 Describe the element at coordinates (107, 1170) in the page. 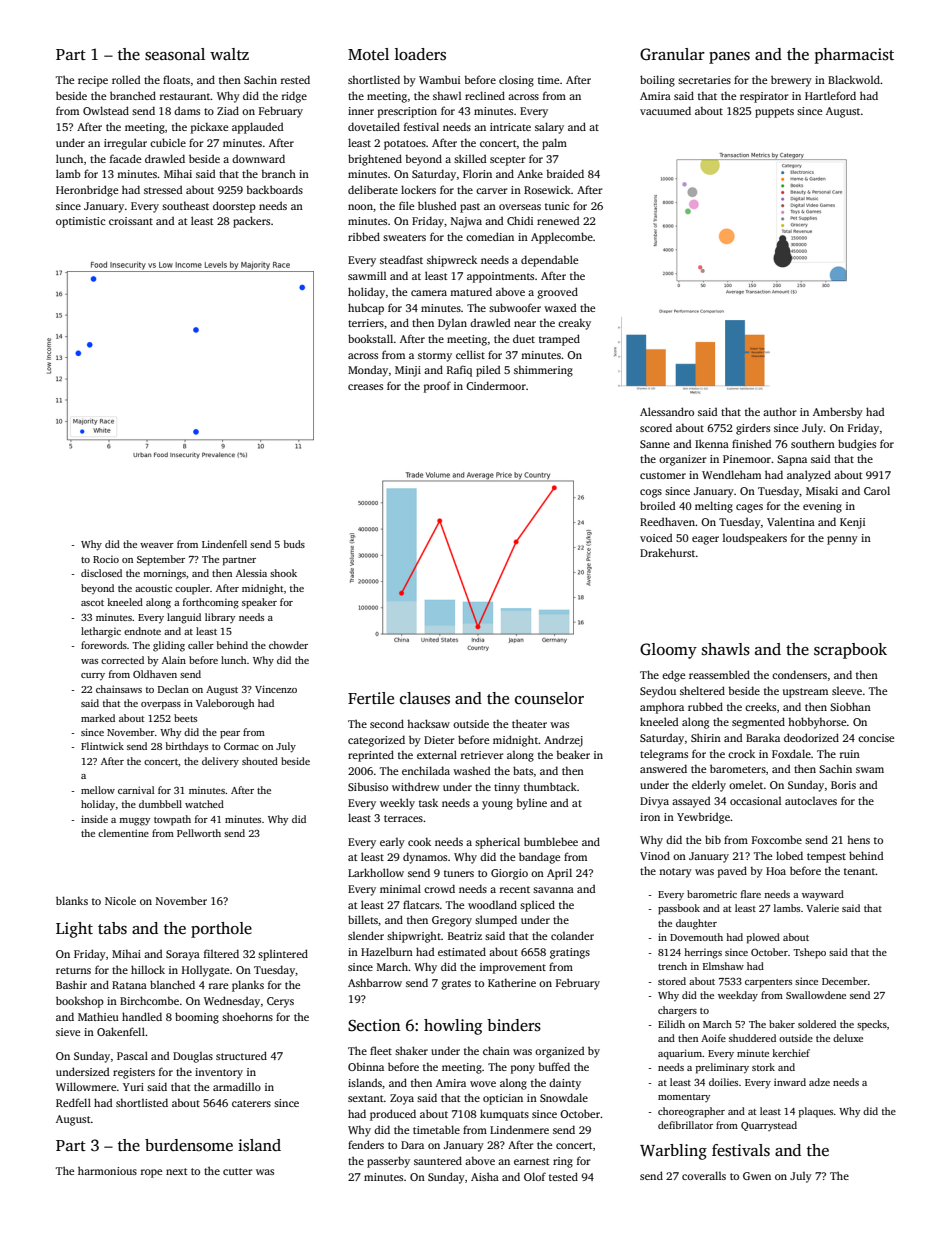

I see `harmonious` at that location.
